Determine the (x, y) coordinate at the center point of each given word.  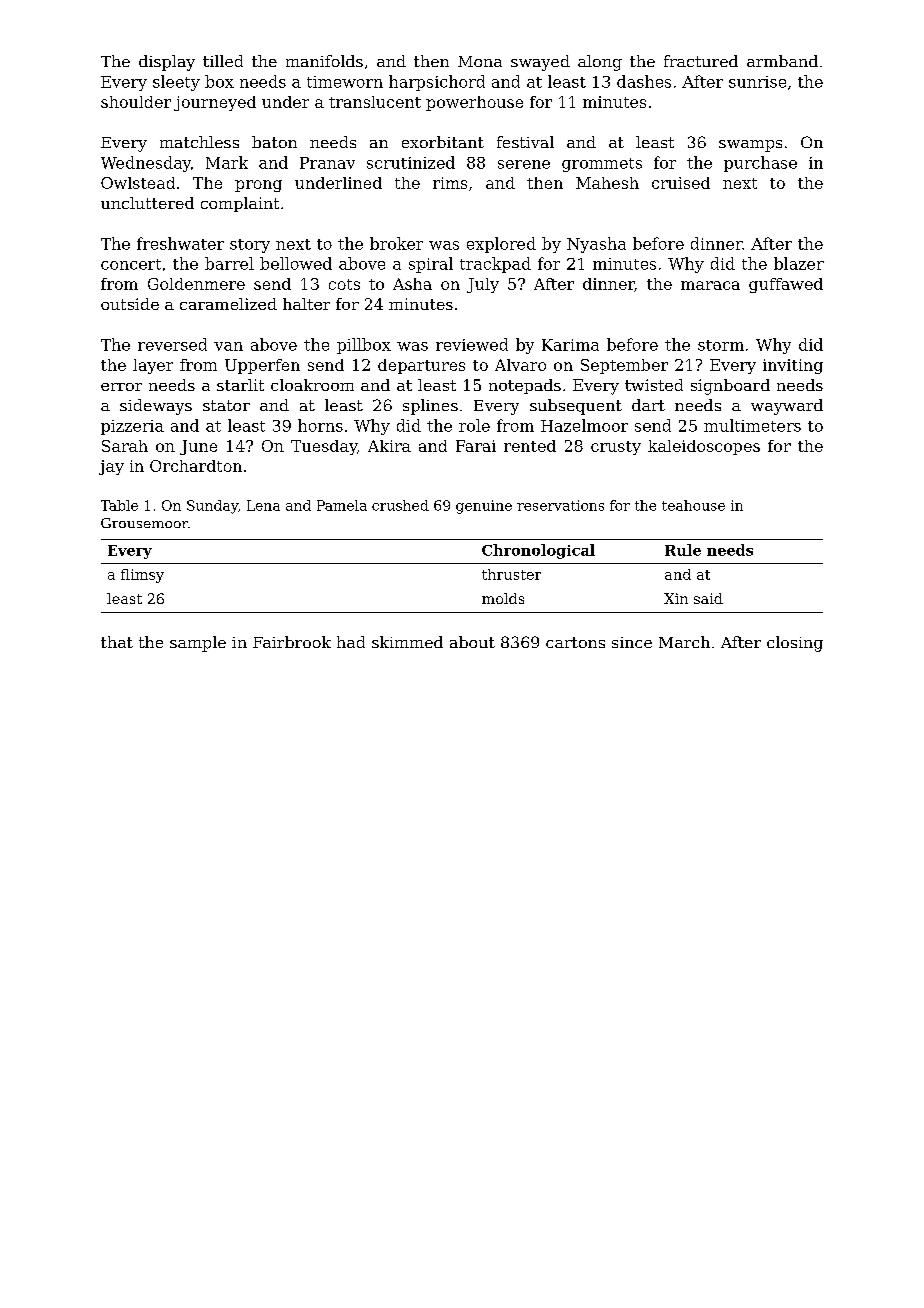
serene (524, 164)
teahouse (693, 505)
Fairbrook (292, 642)
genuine (484, 507)
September (624, 366)
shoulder (136, 102)
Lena (263, 505)
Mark (227, 162)
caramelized (228, 304)
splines (430, 407)
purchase (760, 164)
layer (153, 366)
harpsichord (437, 83)
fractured (701, 61)
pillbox (364, 346)
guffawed (786, 285)
